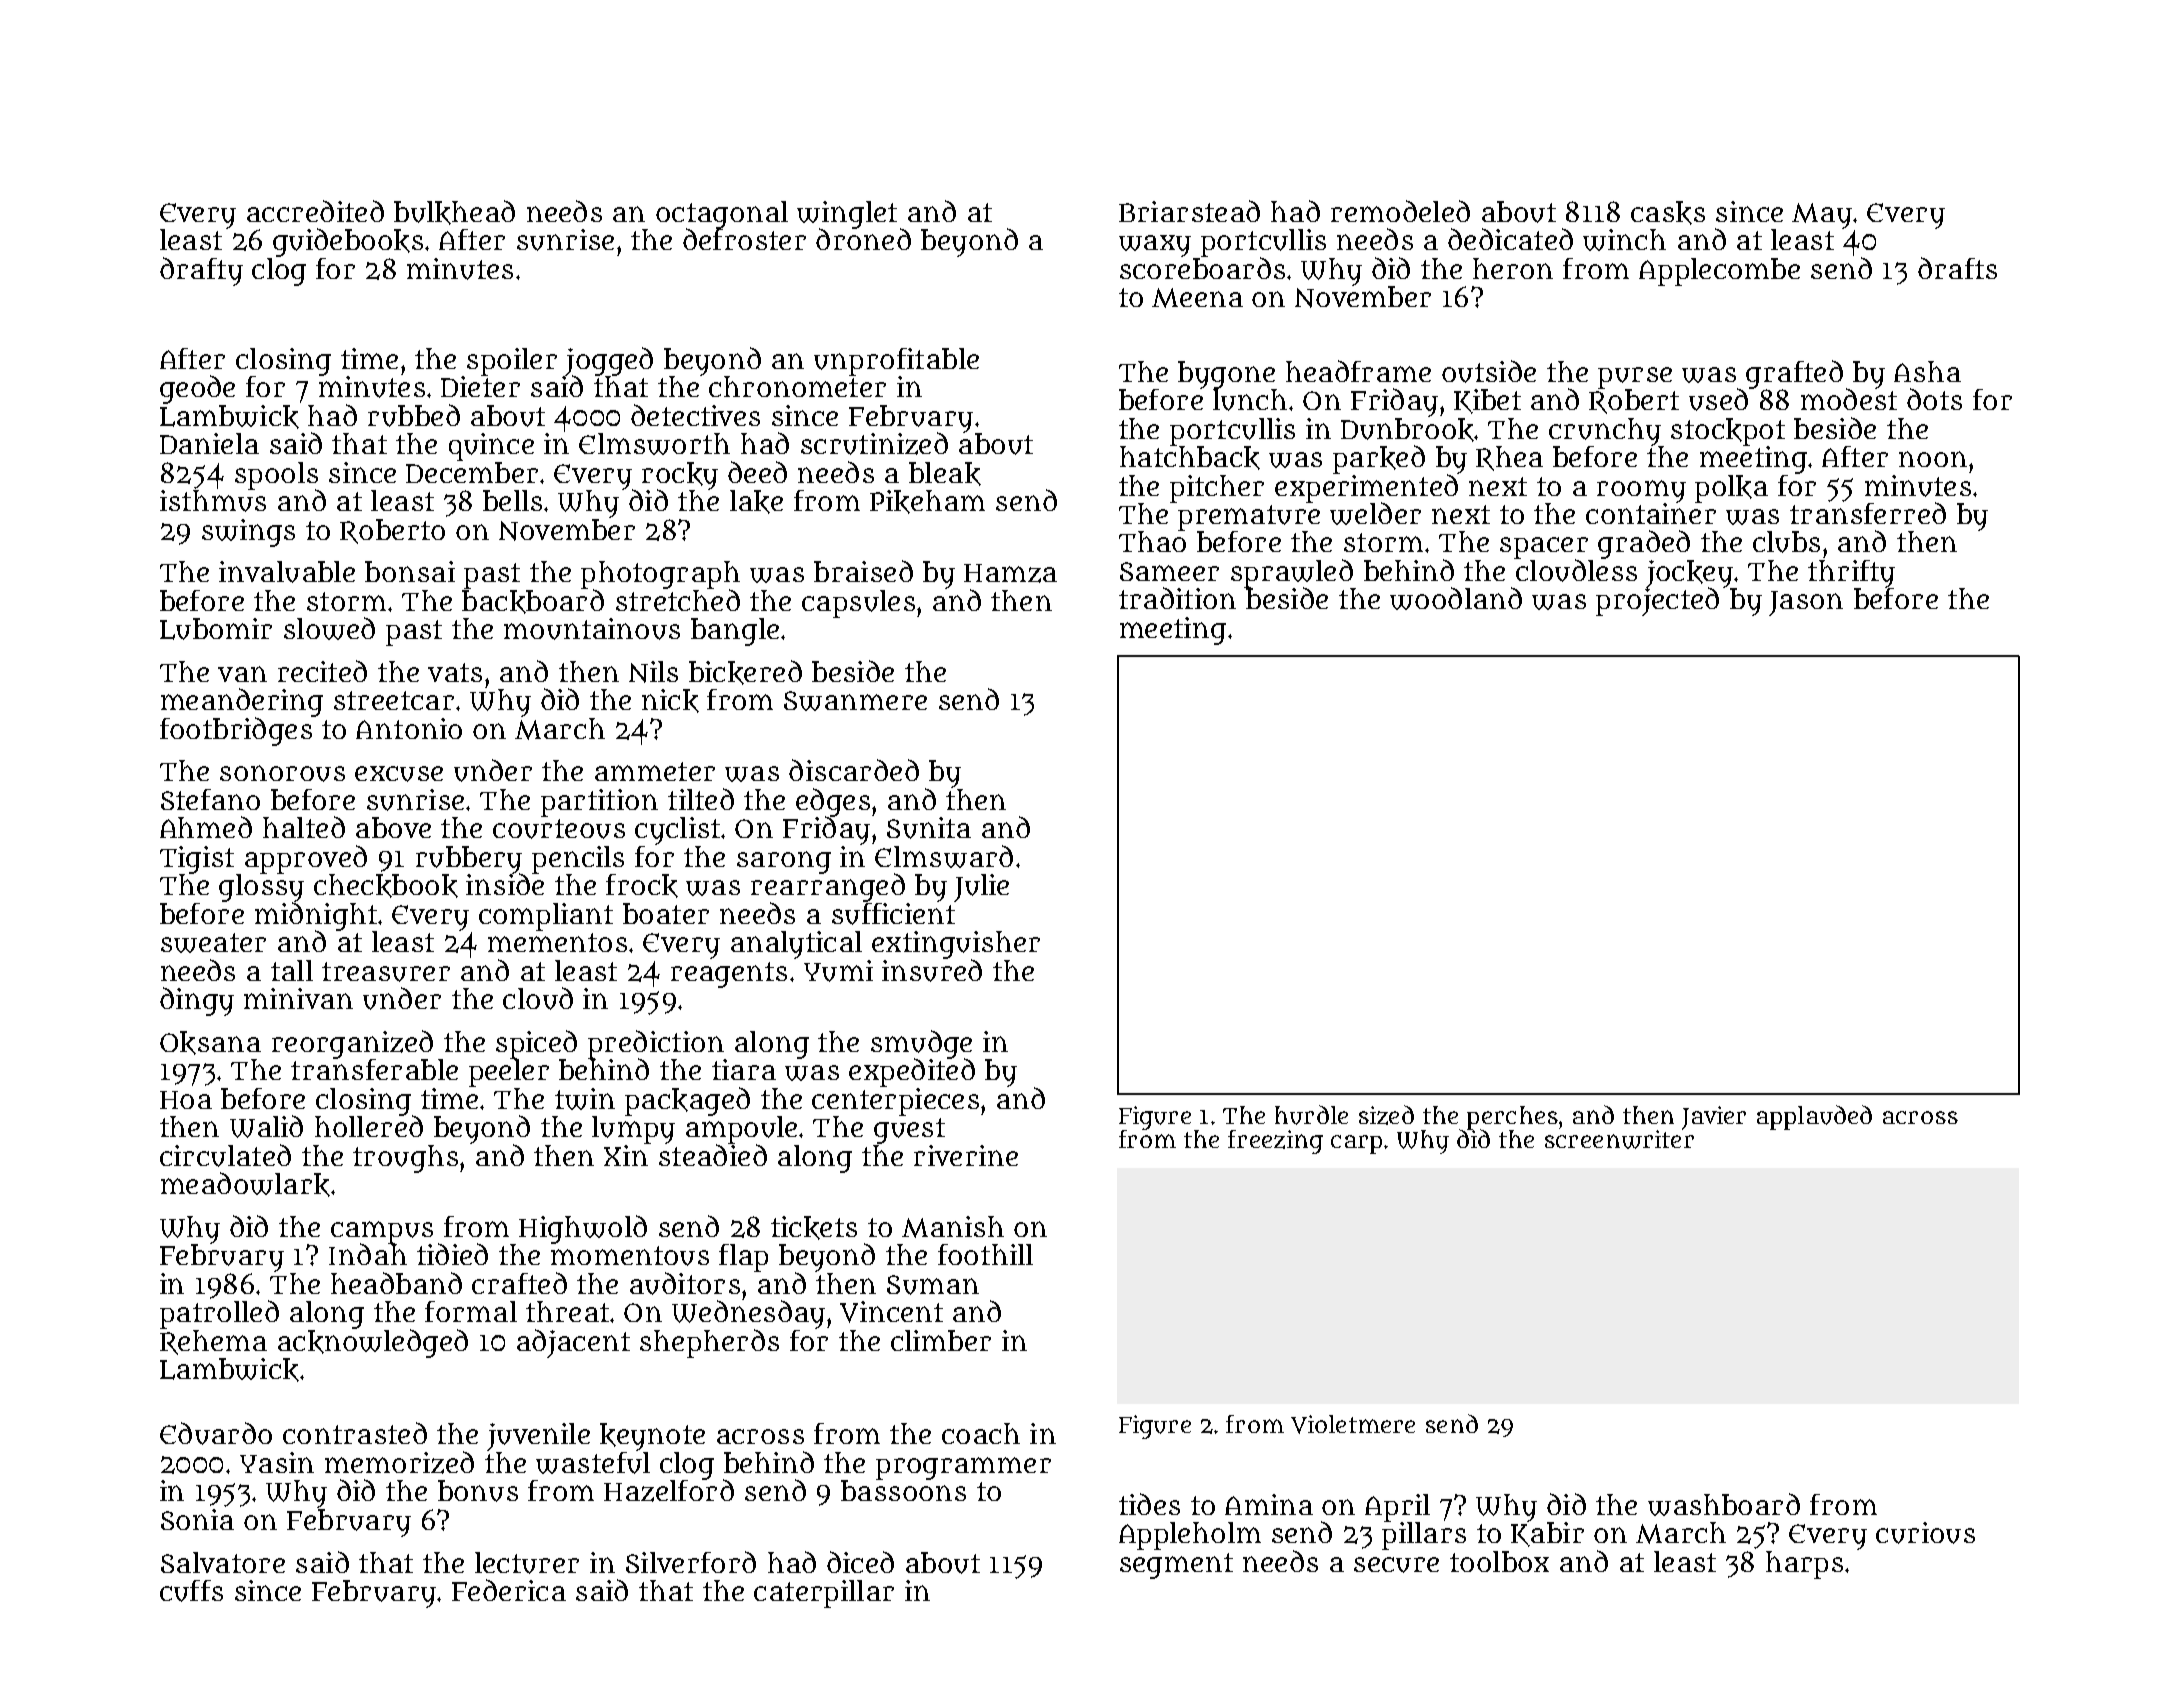  What do you see at coordinates (1714, 1118) in the page?
I see `Javier` at bounding box center [1714, 1118].
